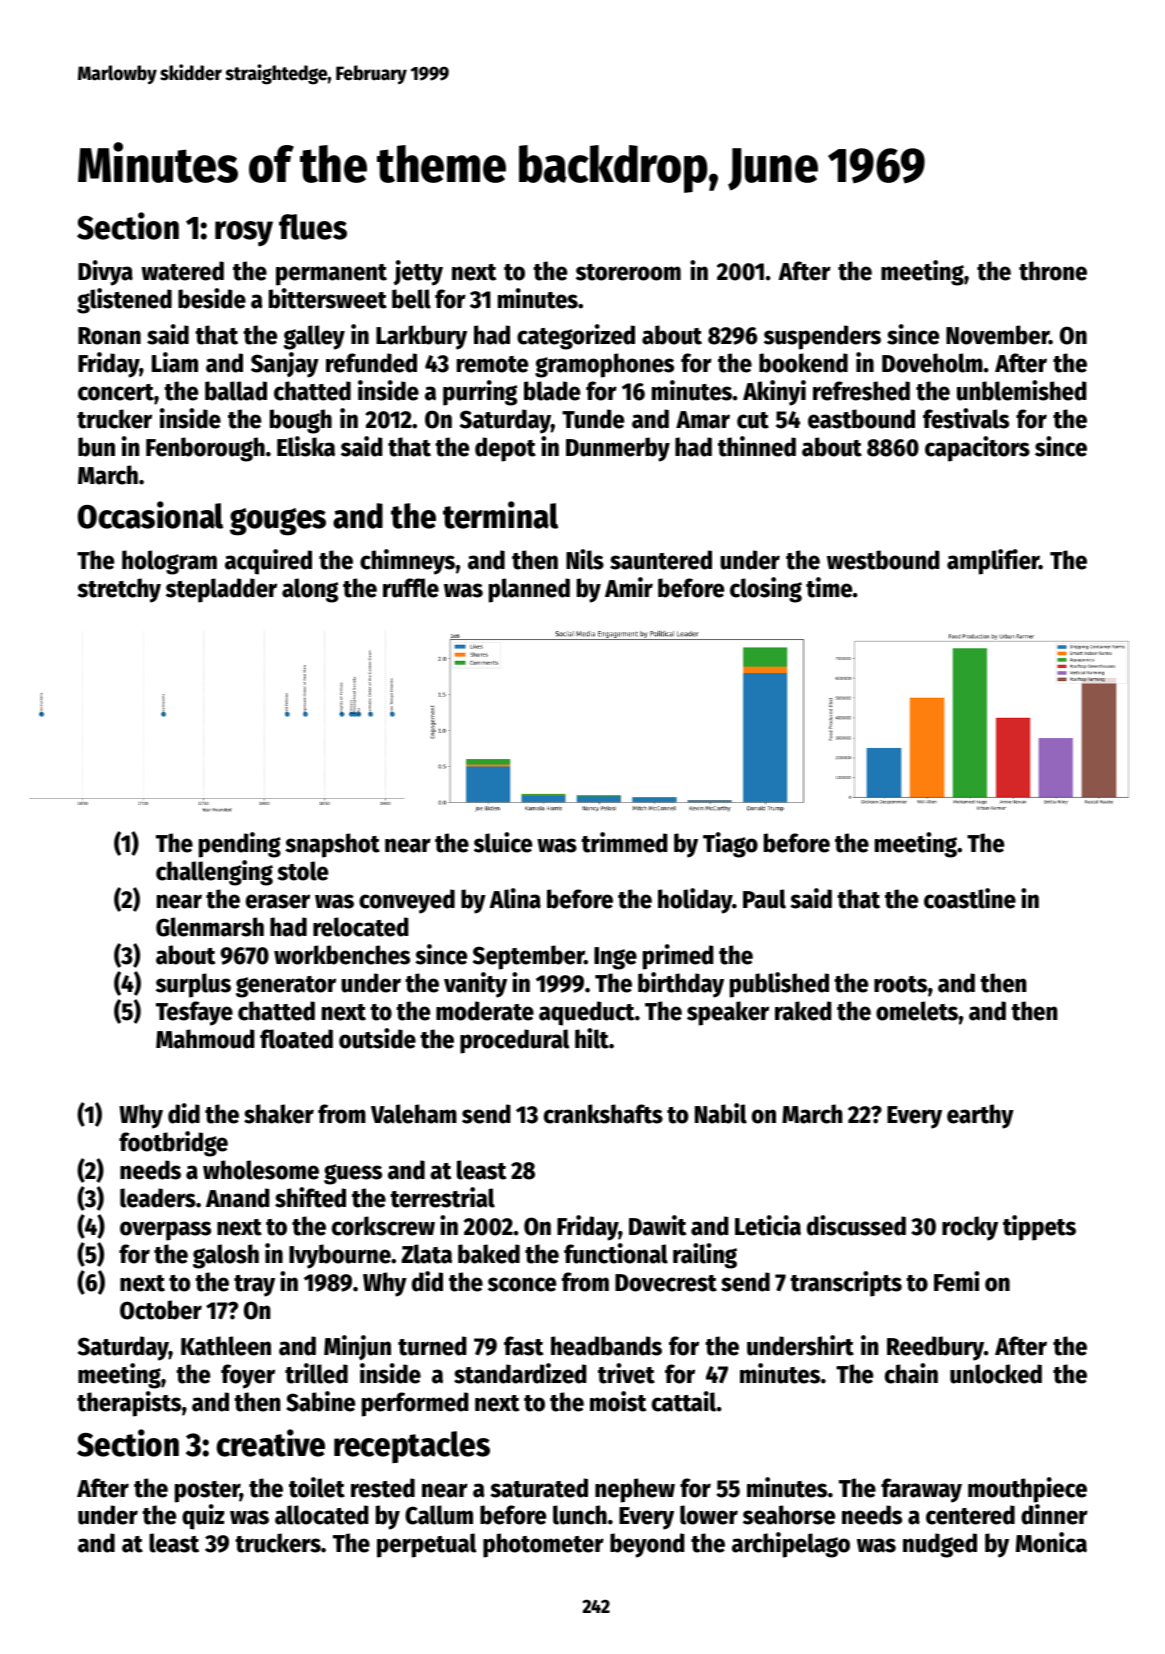 The image size is (1165, 1654). I want to click on overpass, so click(165, 1231).
